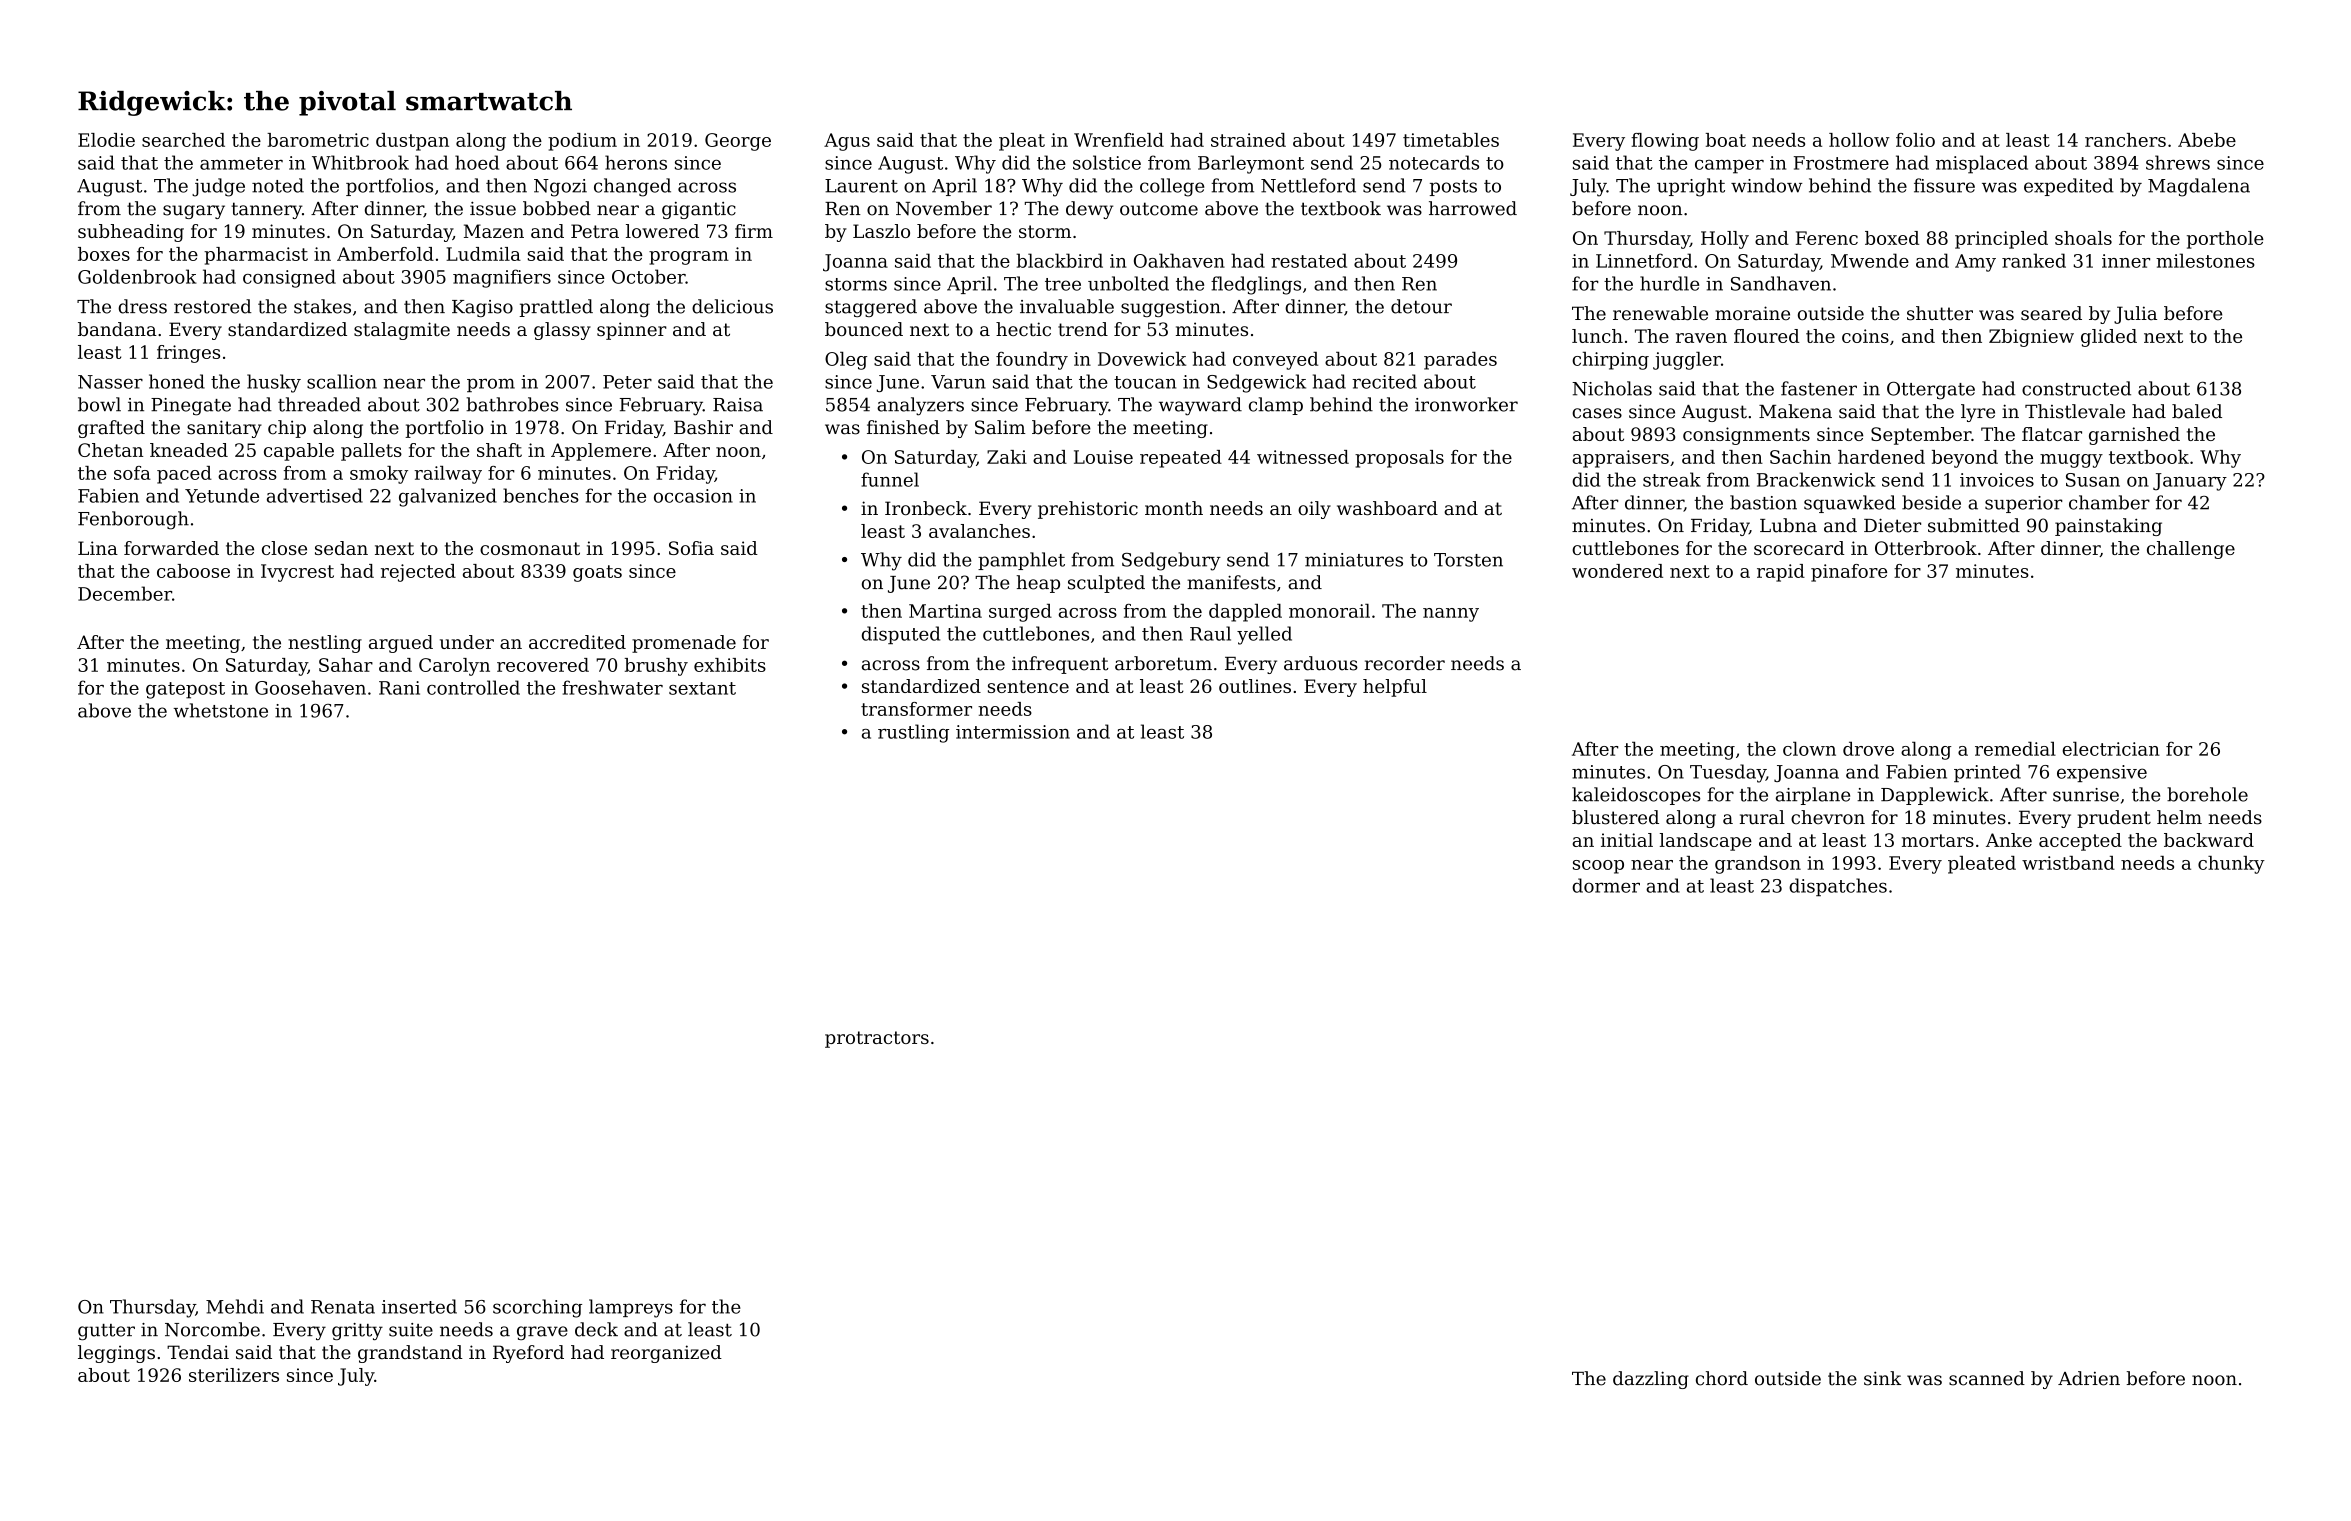  I want to click on restated, so click(1309, 260).
